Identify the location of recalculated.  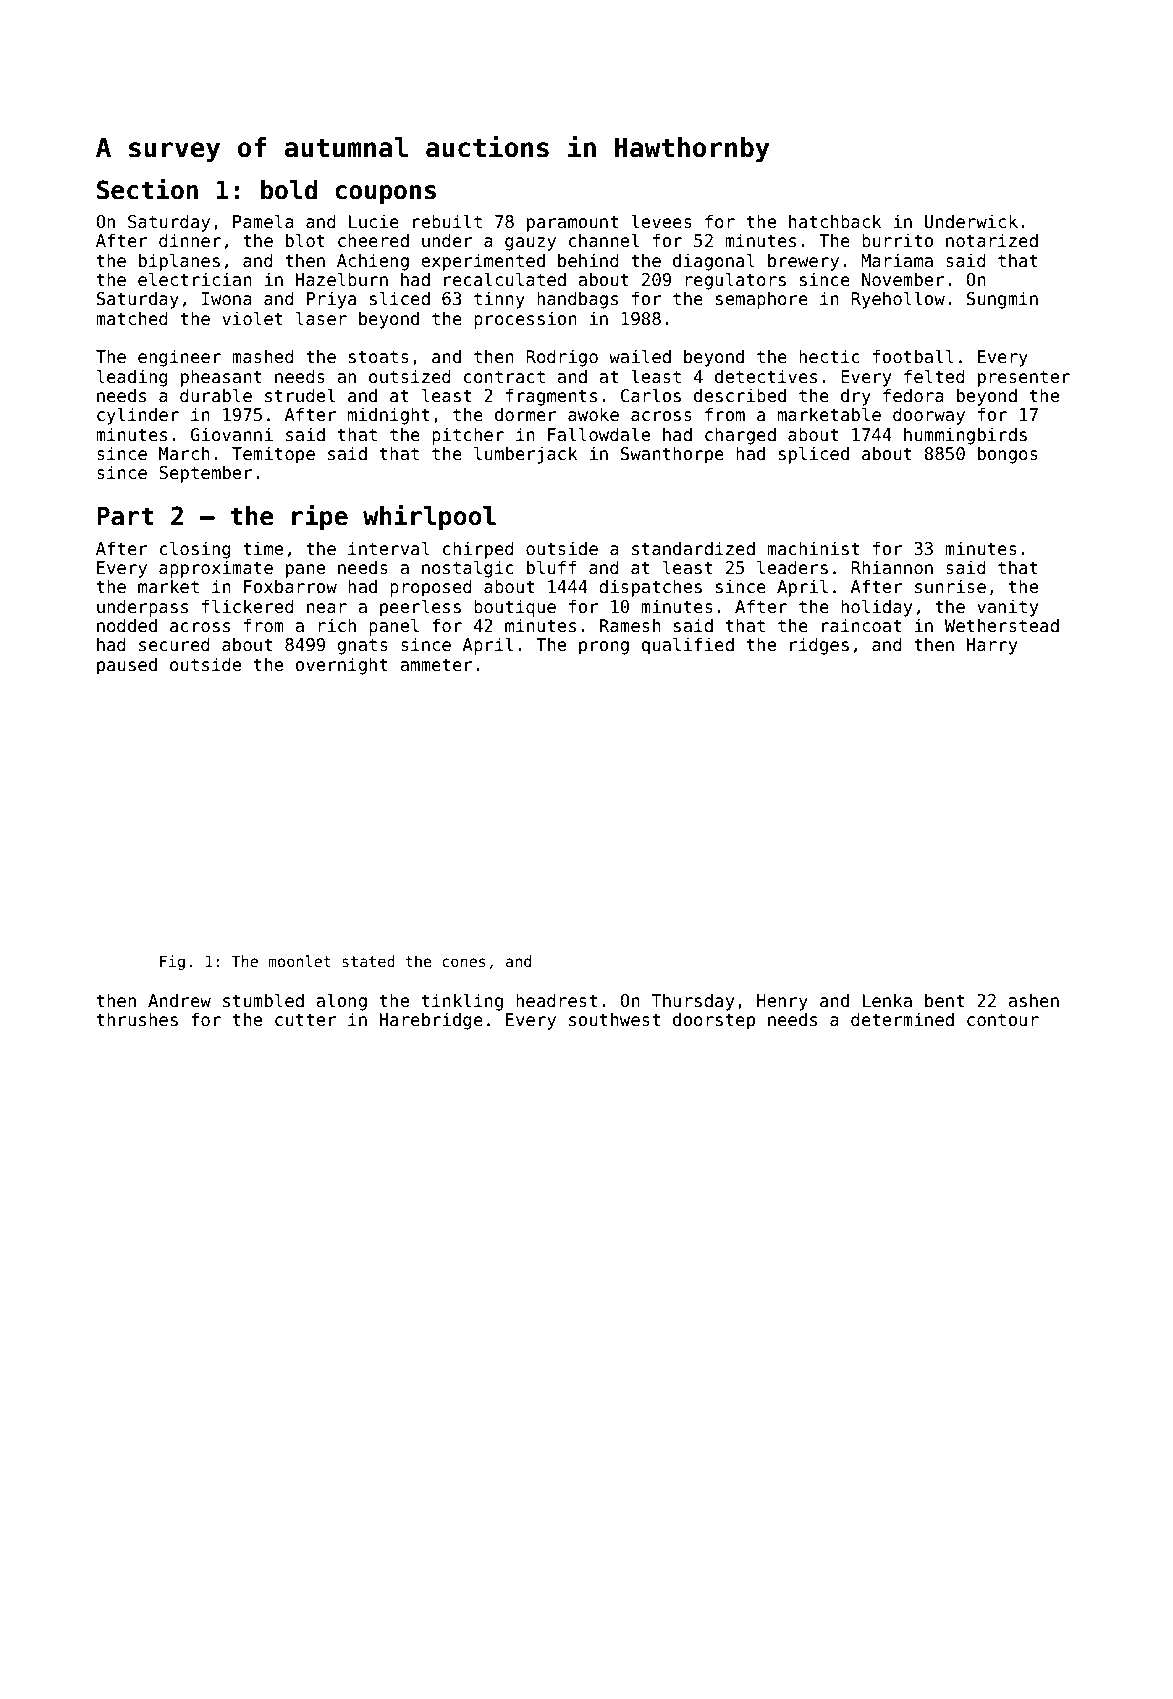
(505, 279).
